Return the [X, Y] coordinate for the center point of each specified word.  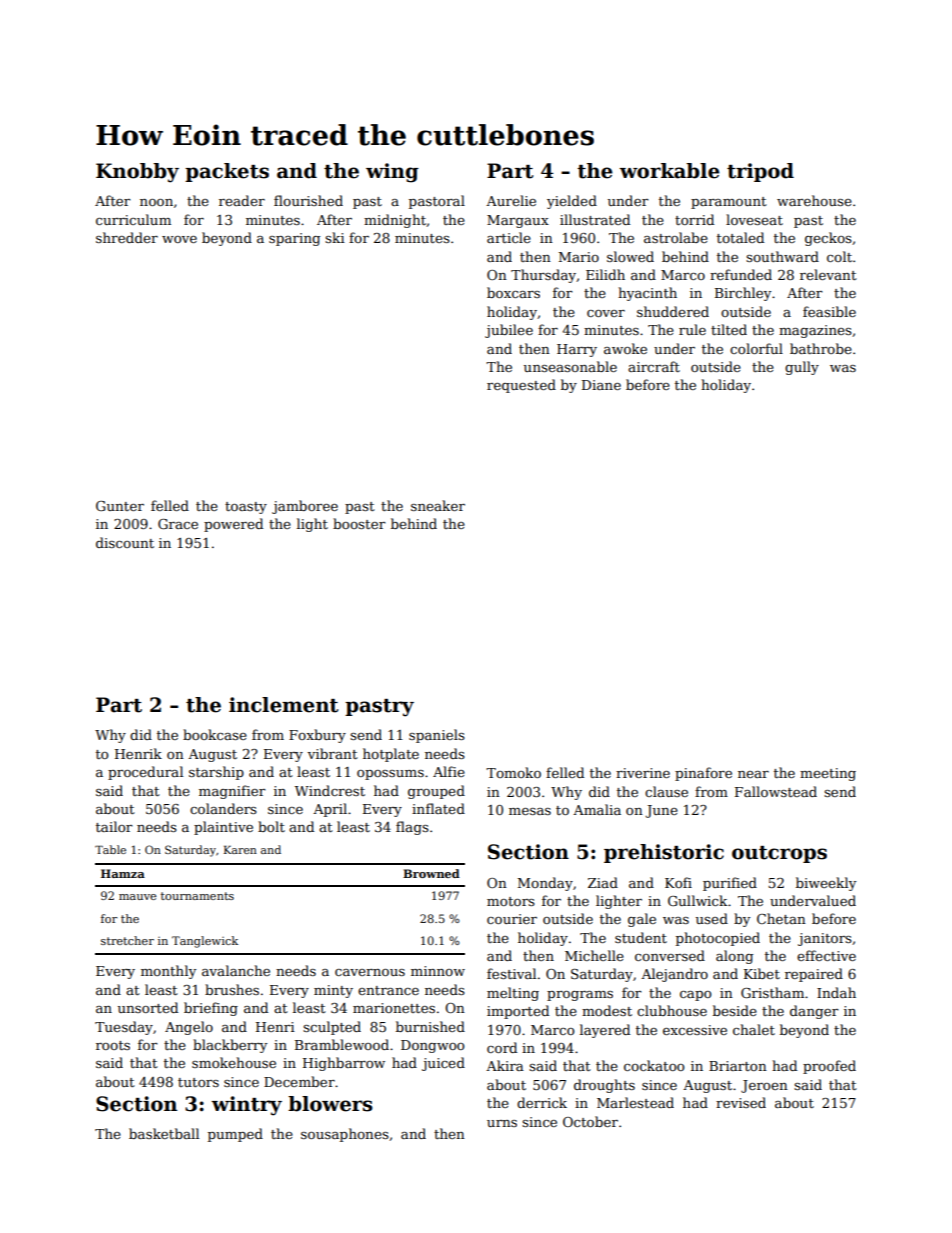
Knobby [137, 173]
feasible [829, 311]
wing [392, 173]
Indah [836, 992]
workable [669, 171]
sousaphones [345, 1135]
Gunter [120, 506]
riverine [643, 773]
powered [233, 525]
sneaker [438, 505]
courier [512, 919]
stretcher [127, 940]
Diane [601, 385]
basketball [164, 1133]
